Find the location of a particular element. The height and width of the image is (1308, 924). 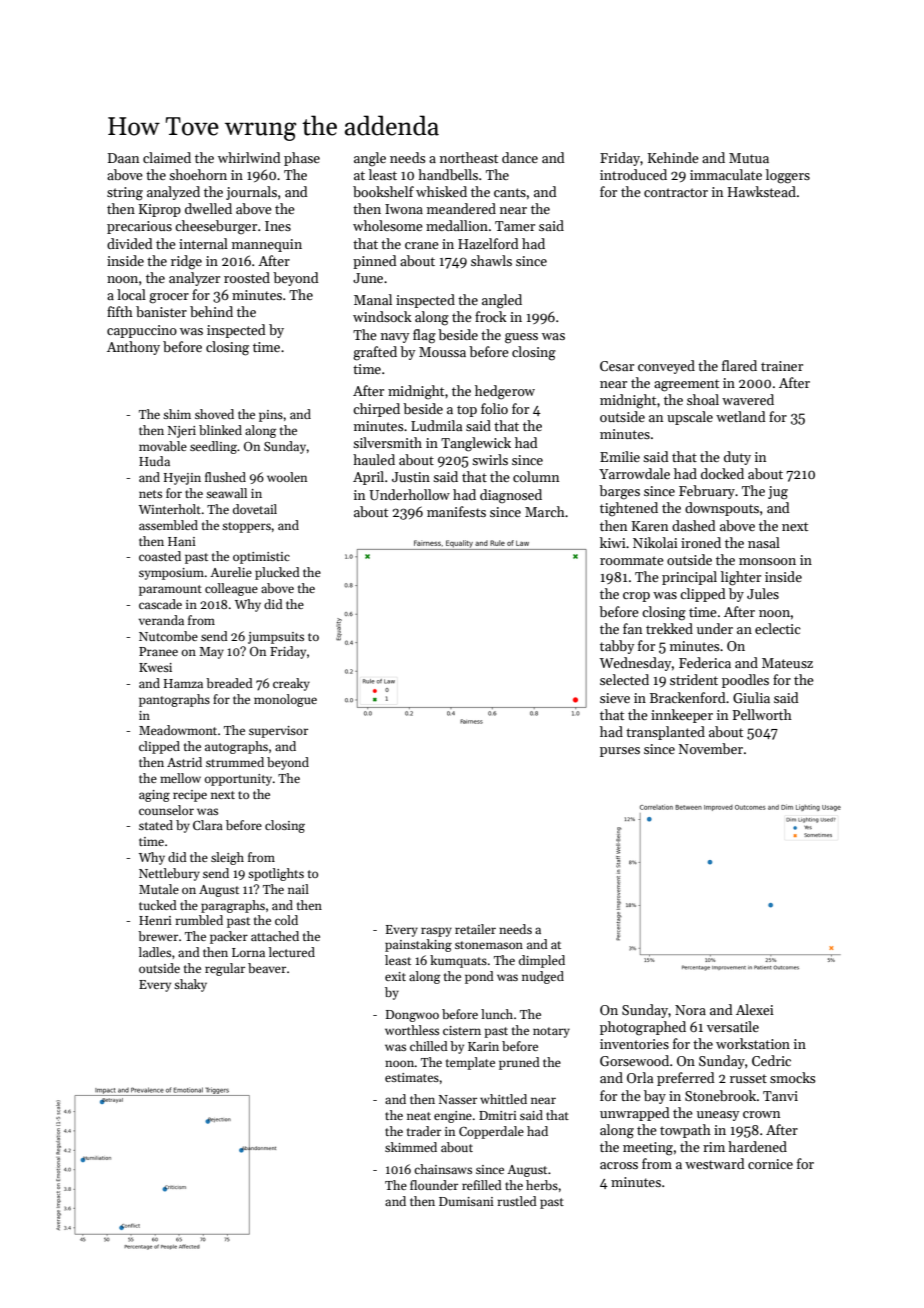

Manal is located at coordinates (373, 299).
